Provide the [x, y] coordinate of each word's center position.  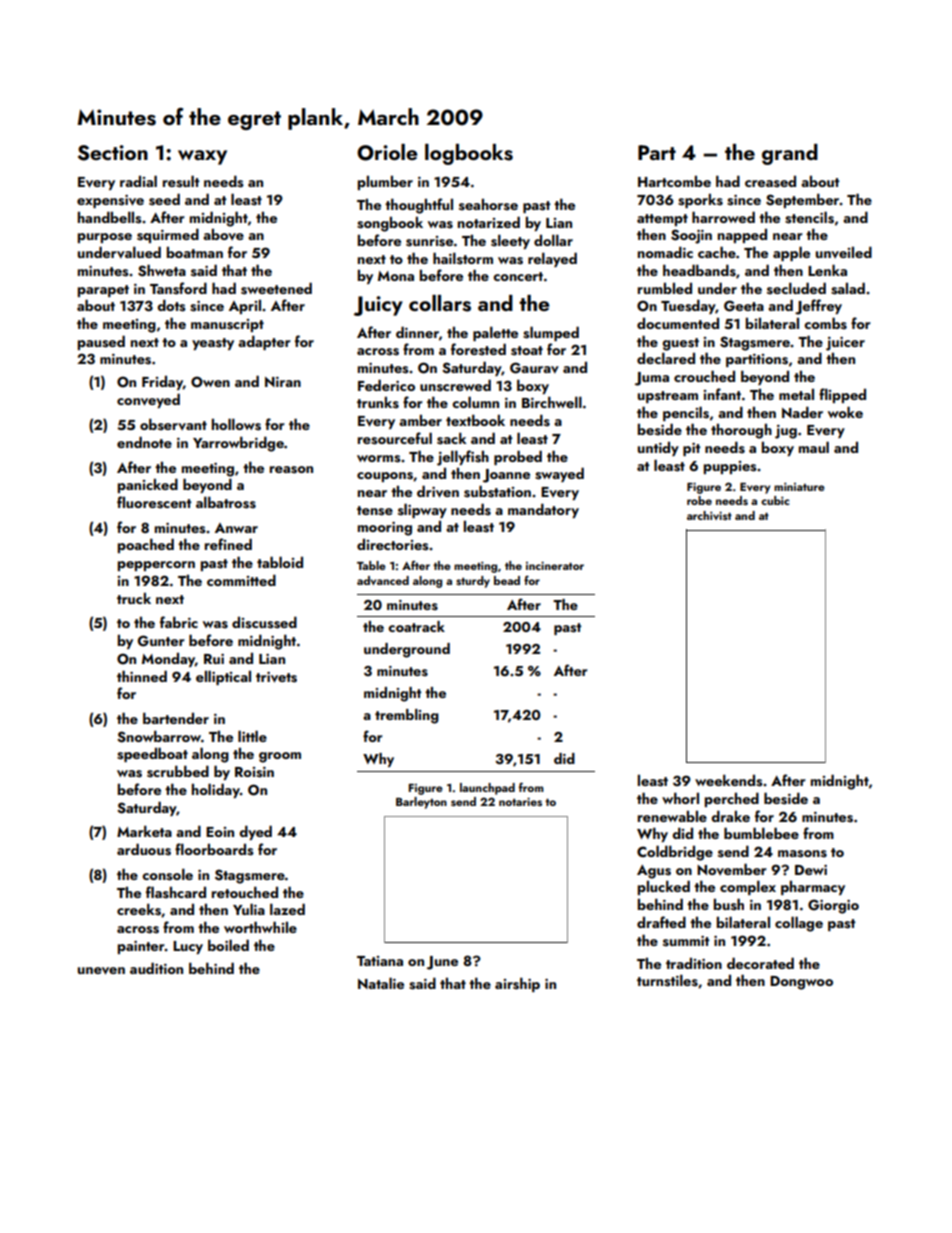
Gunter [161, 641]
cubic [775, 500]
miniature [799, 486]
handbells [110, 217]
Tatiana [380, 961]
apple [791, 253]
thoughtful [419, 206]
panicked [148, 485]
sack [452, 438]
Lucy [188, 947]
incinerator [555, 565]
